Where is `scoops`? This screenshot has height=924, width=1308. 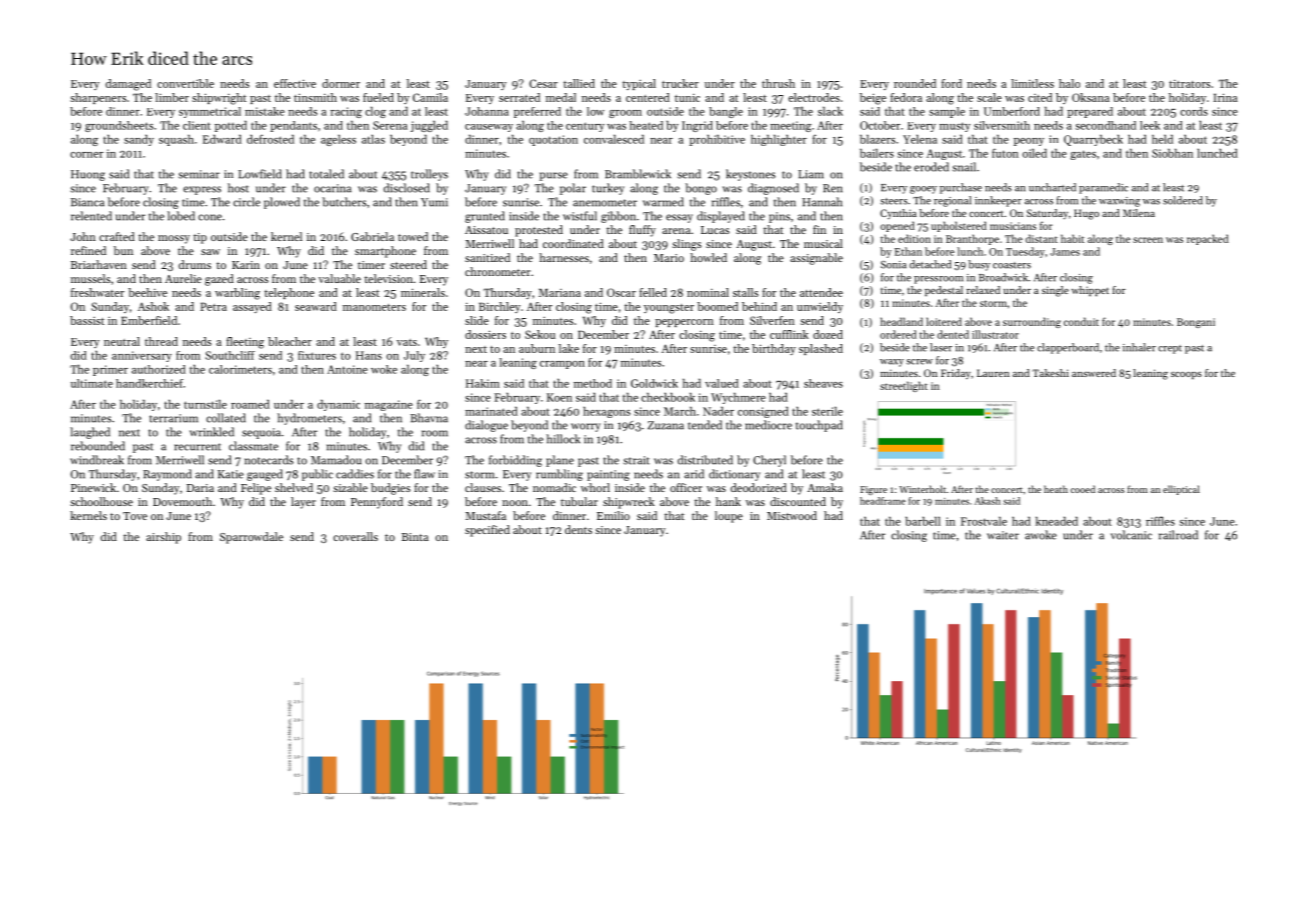 scoops is located at coordinates (1186, 375).
